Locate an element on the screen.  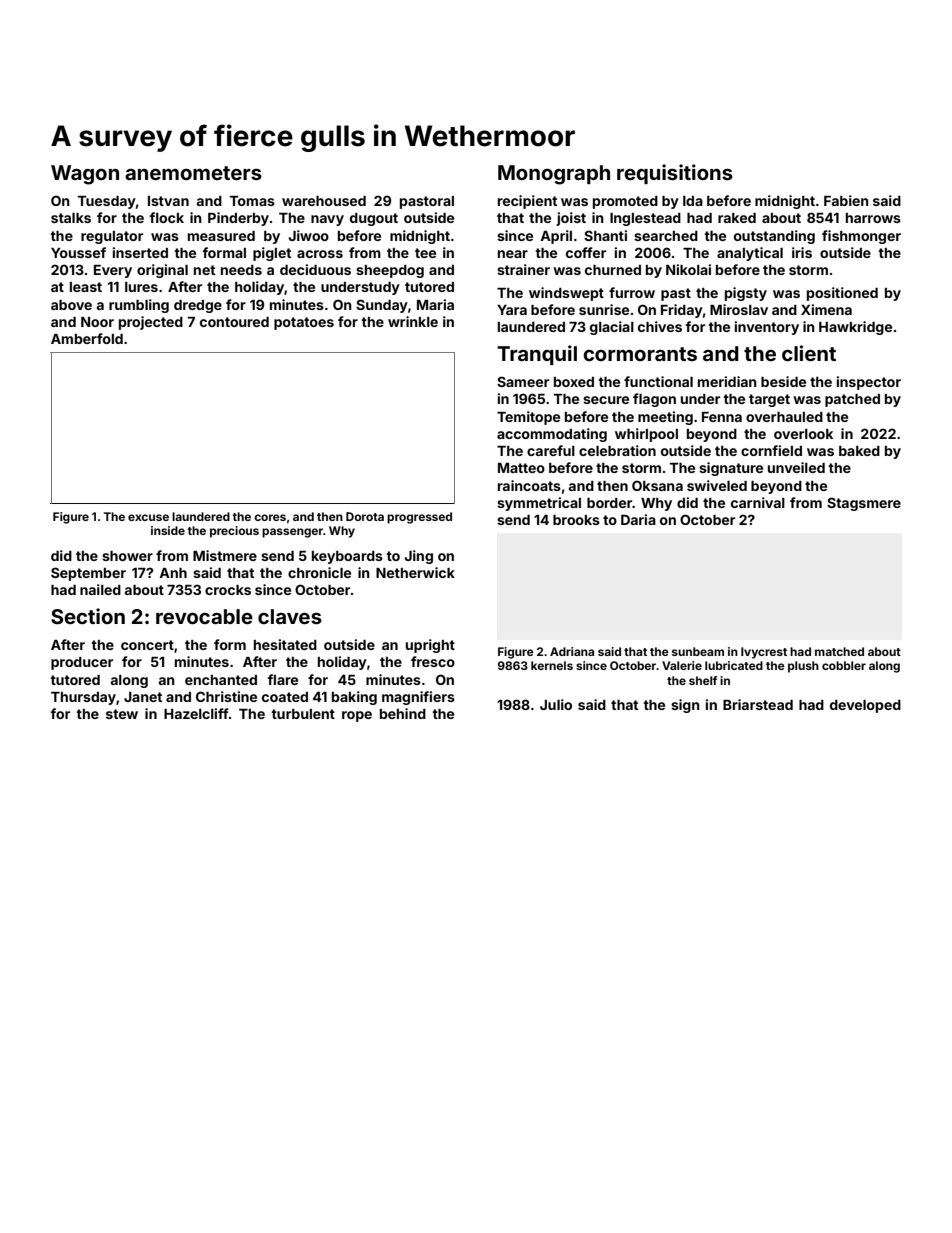
glacial is located at coordinates (612, 328).
